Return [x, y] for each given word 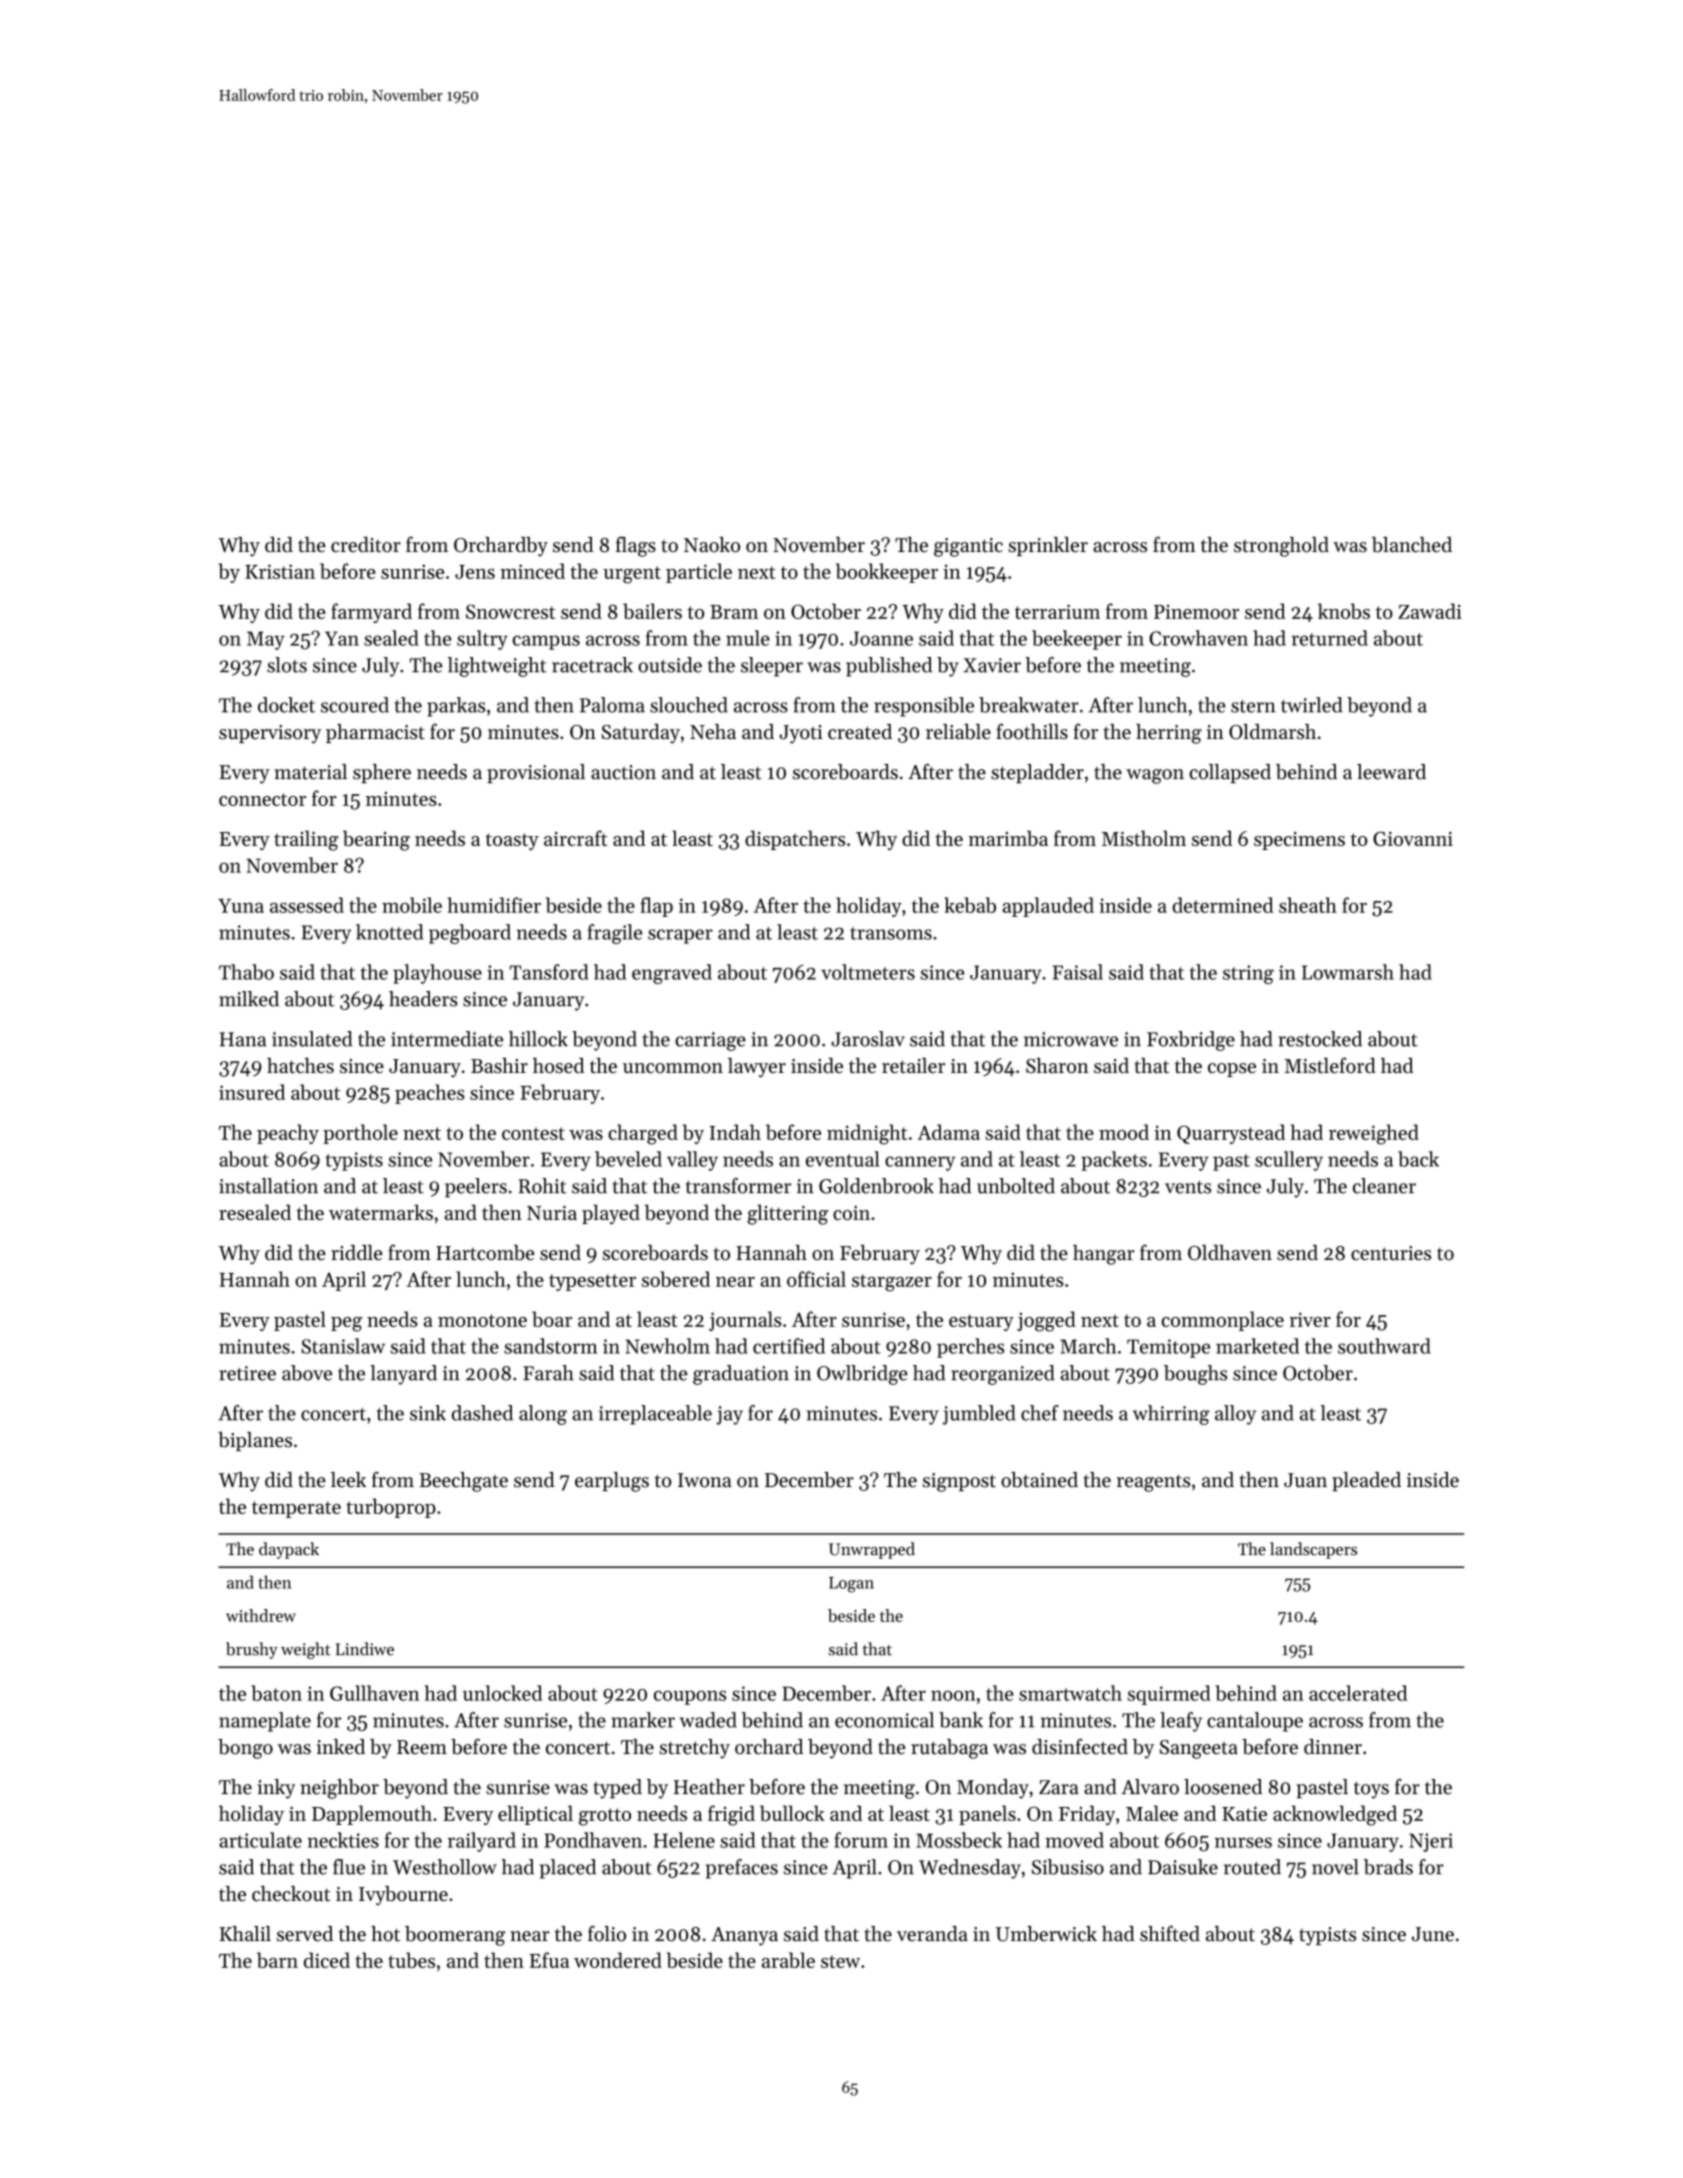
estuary [981, 1322]
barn [277, 1960]
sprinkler [1048, 546]
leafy [1181, 1722]
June [1433, 1934]
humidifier [494, 905]
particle [699, 573]
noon [953, 1695]
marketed [1257, 1346]
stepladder [1037, 773]
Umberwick [1046, 1934]
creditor [366, 545]
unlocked [502, 1693]
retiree [247, 1373]
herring [1169, 734]
